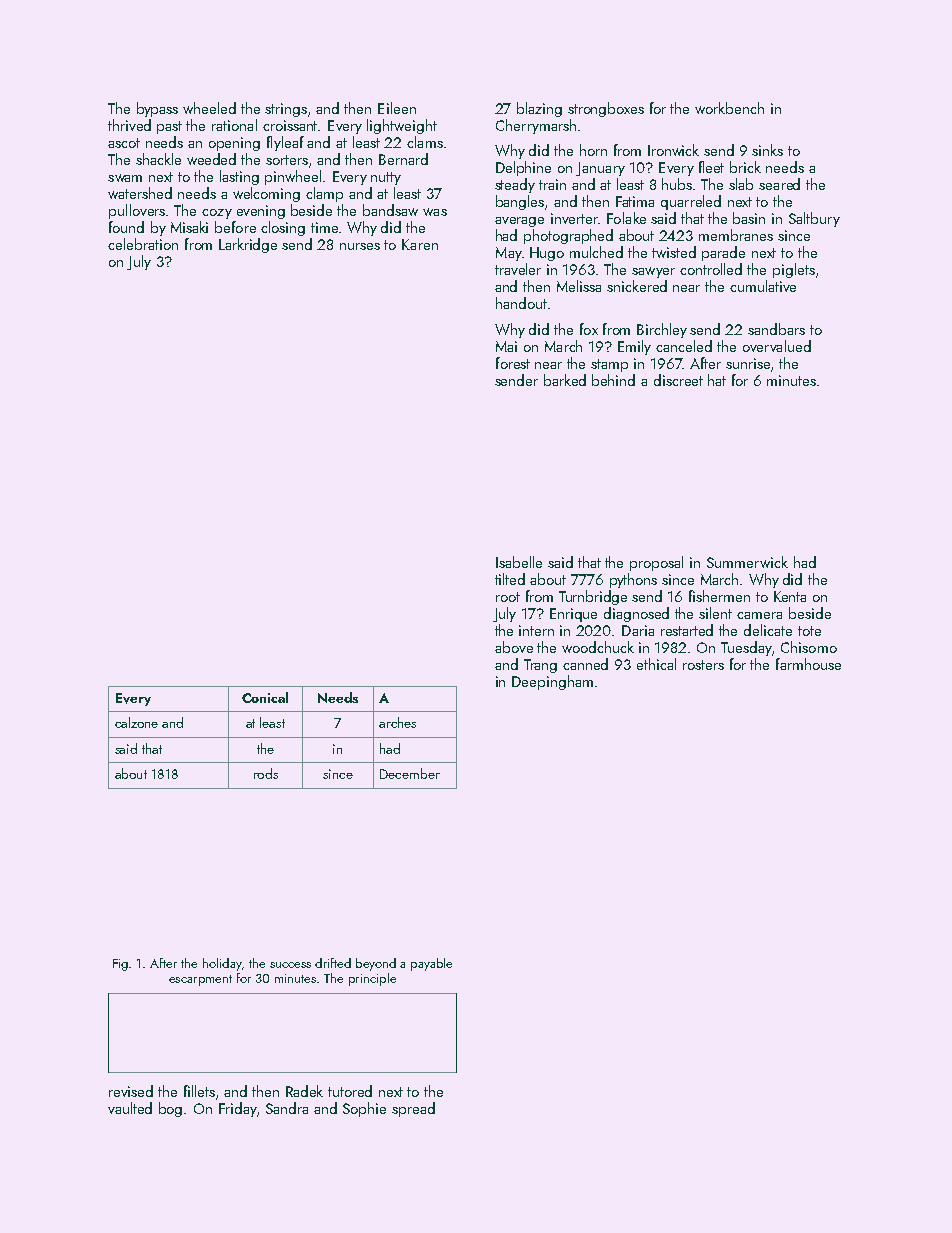  Describe the element at coordinates (130, 1108) in the document. I see `vaulted` at that location.
